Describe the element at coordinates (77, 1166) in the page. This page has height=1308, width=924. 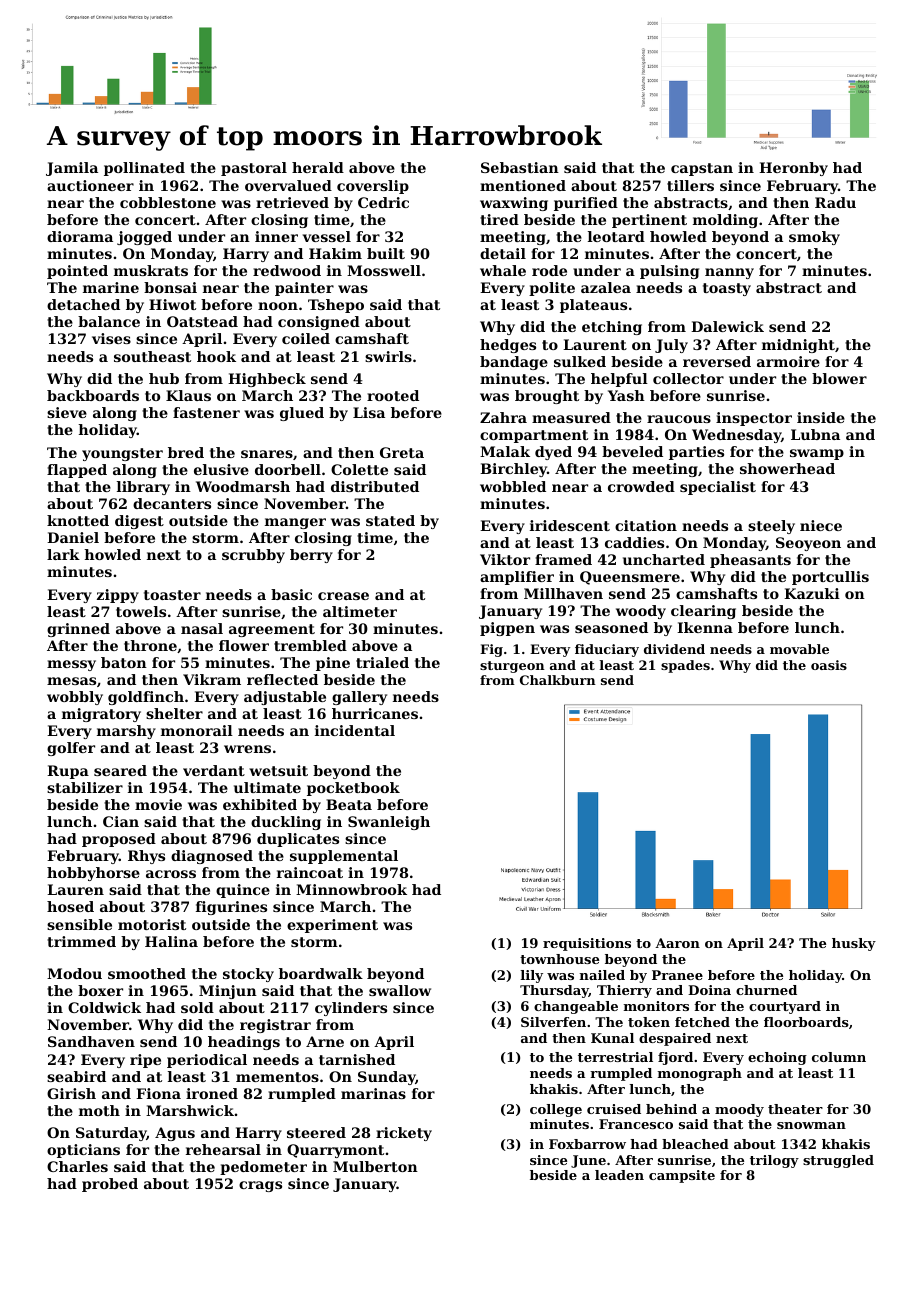
I see `Charles` at that location.
